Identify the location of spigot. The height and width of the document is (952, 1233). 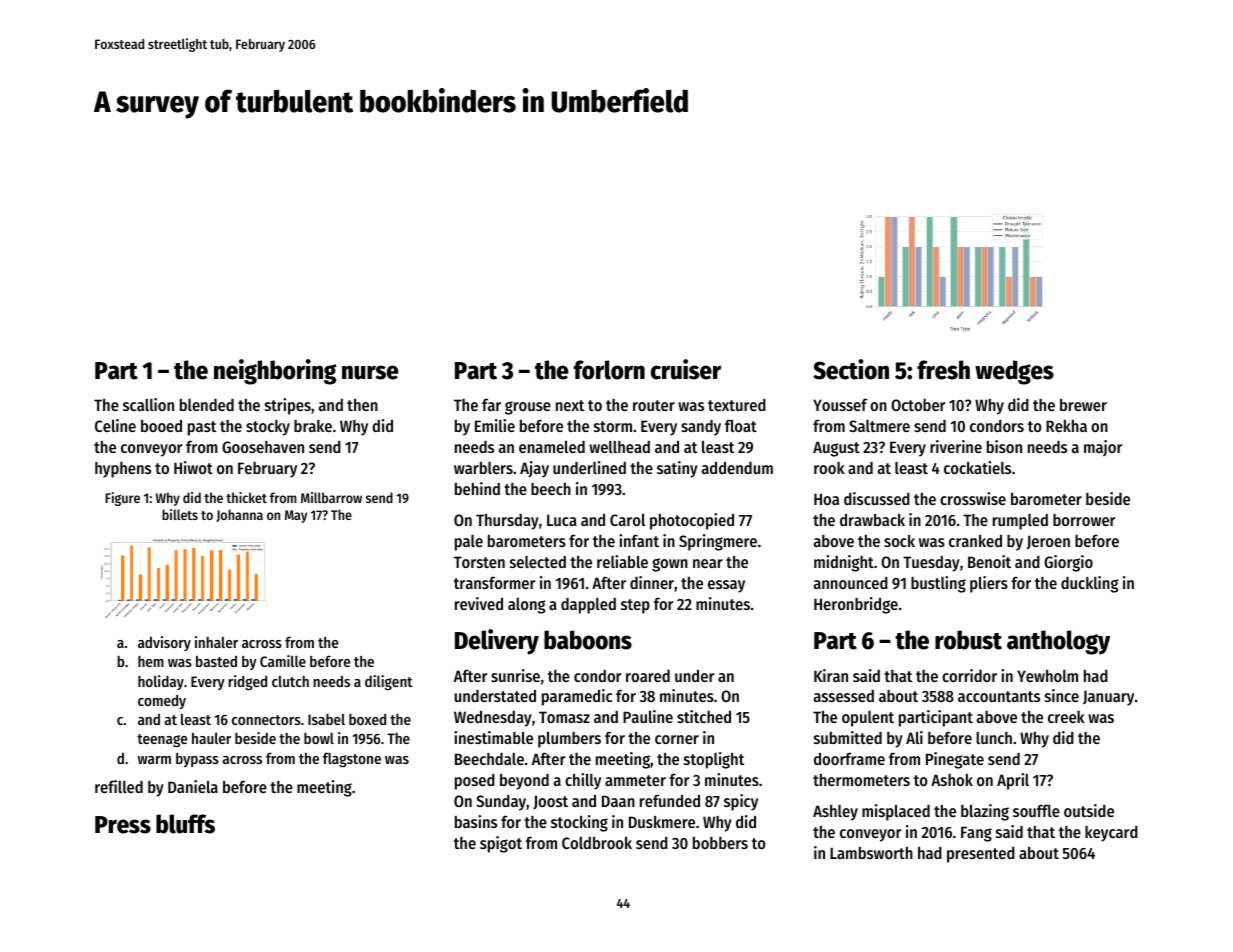
(501, 844).
